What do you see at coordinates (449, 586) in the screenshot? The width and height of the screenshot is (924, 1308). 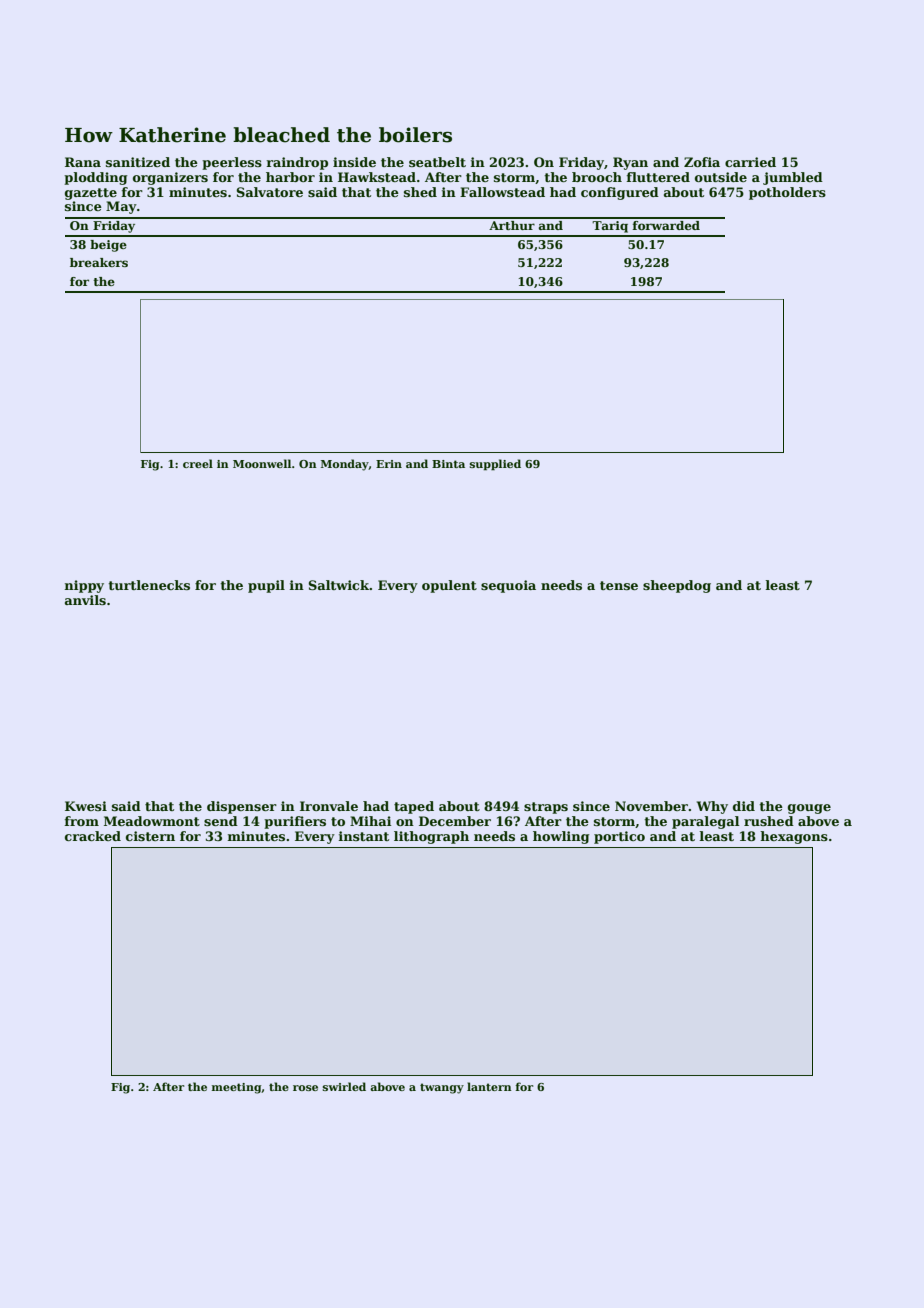 I see `opulent` at bounding box center [449, 586].
